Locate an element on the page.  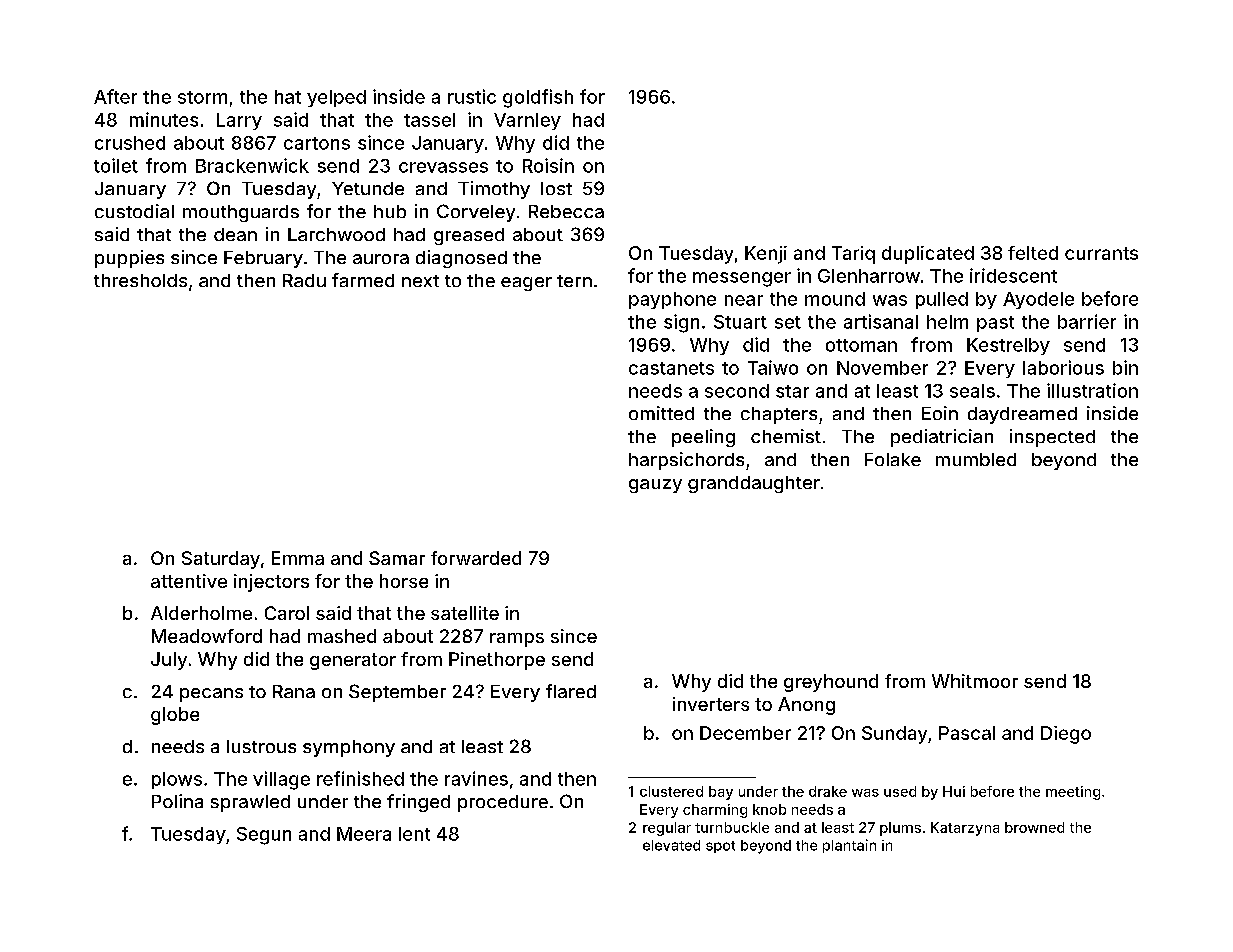
flared is located at coordinates (571, 691).
